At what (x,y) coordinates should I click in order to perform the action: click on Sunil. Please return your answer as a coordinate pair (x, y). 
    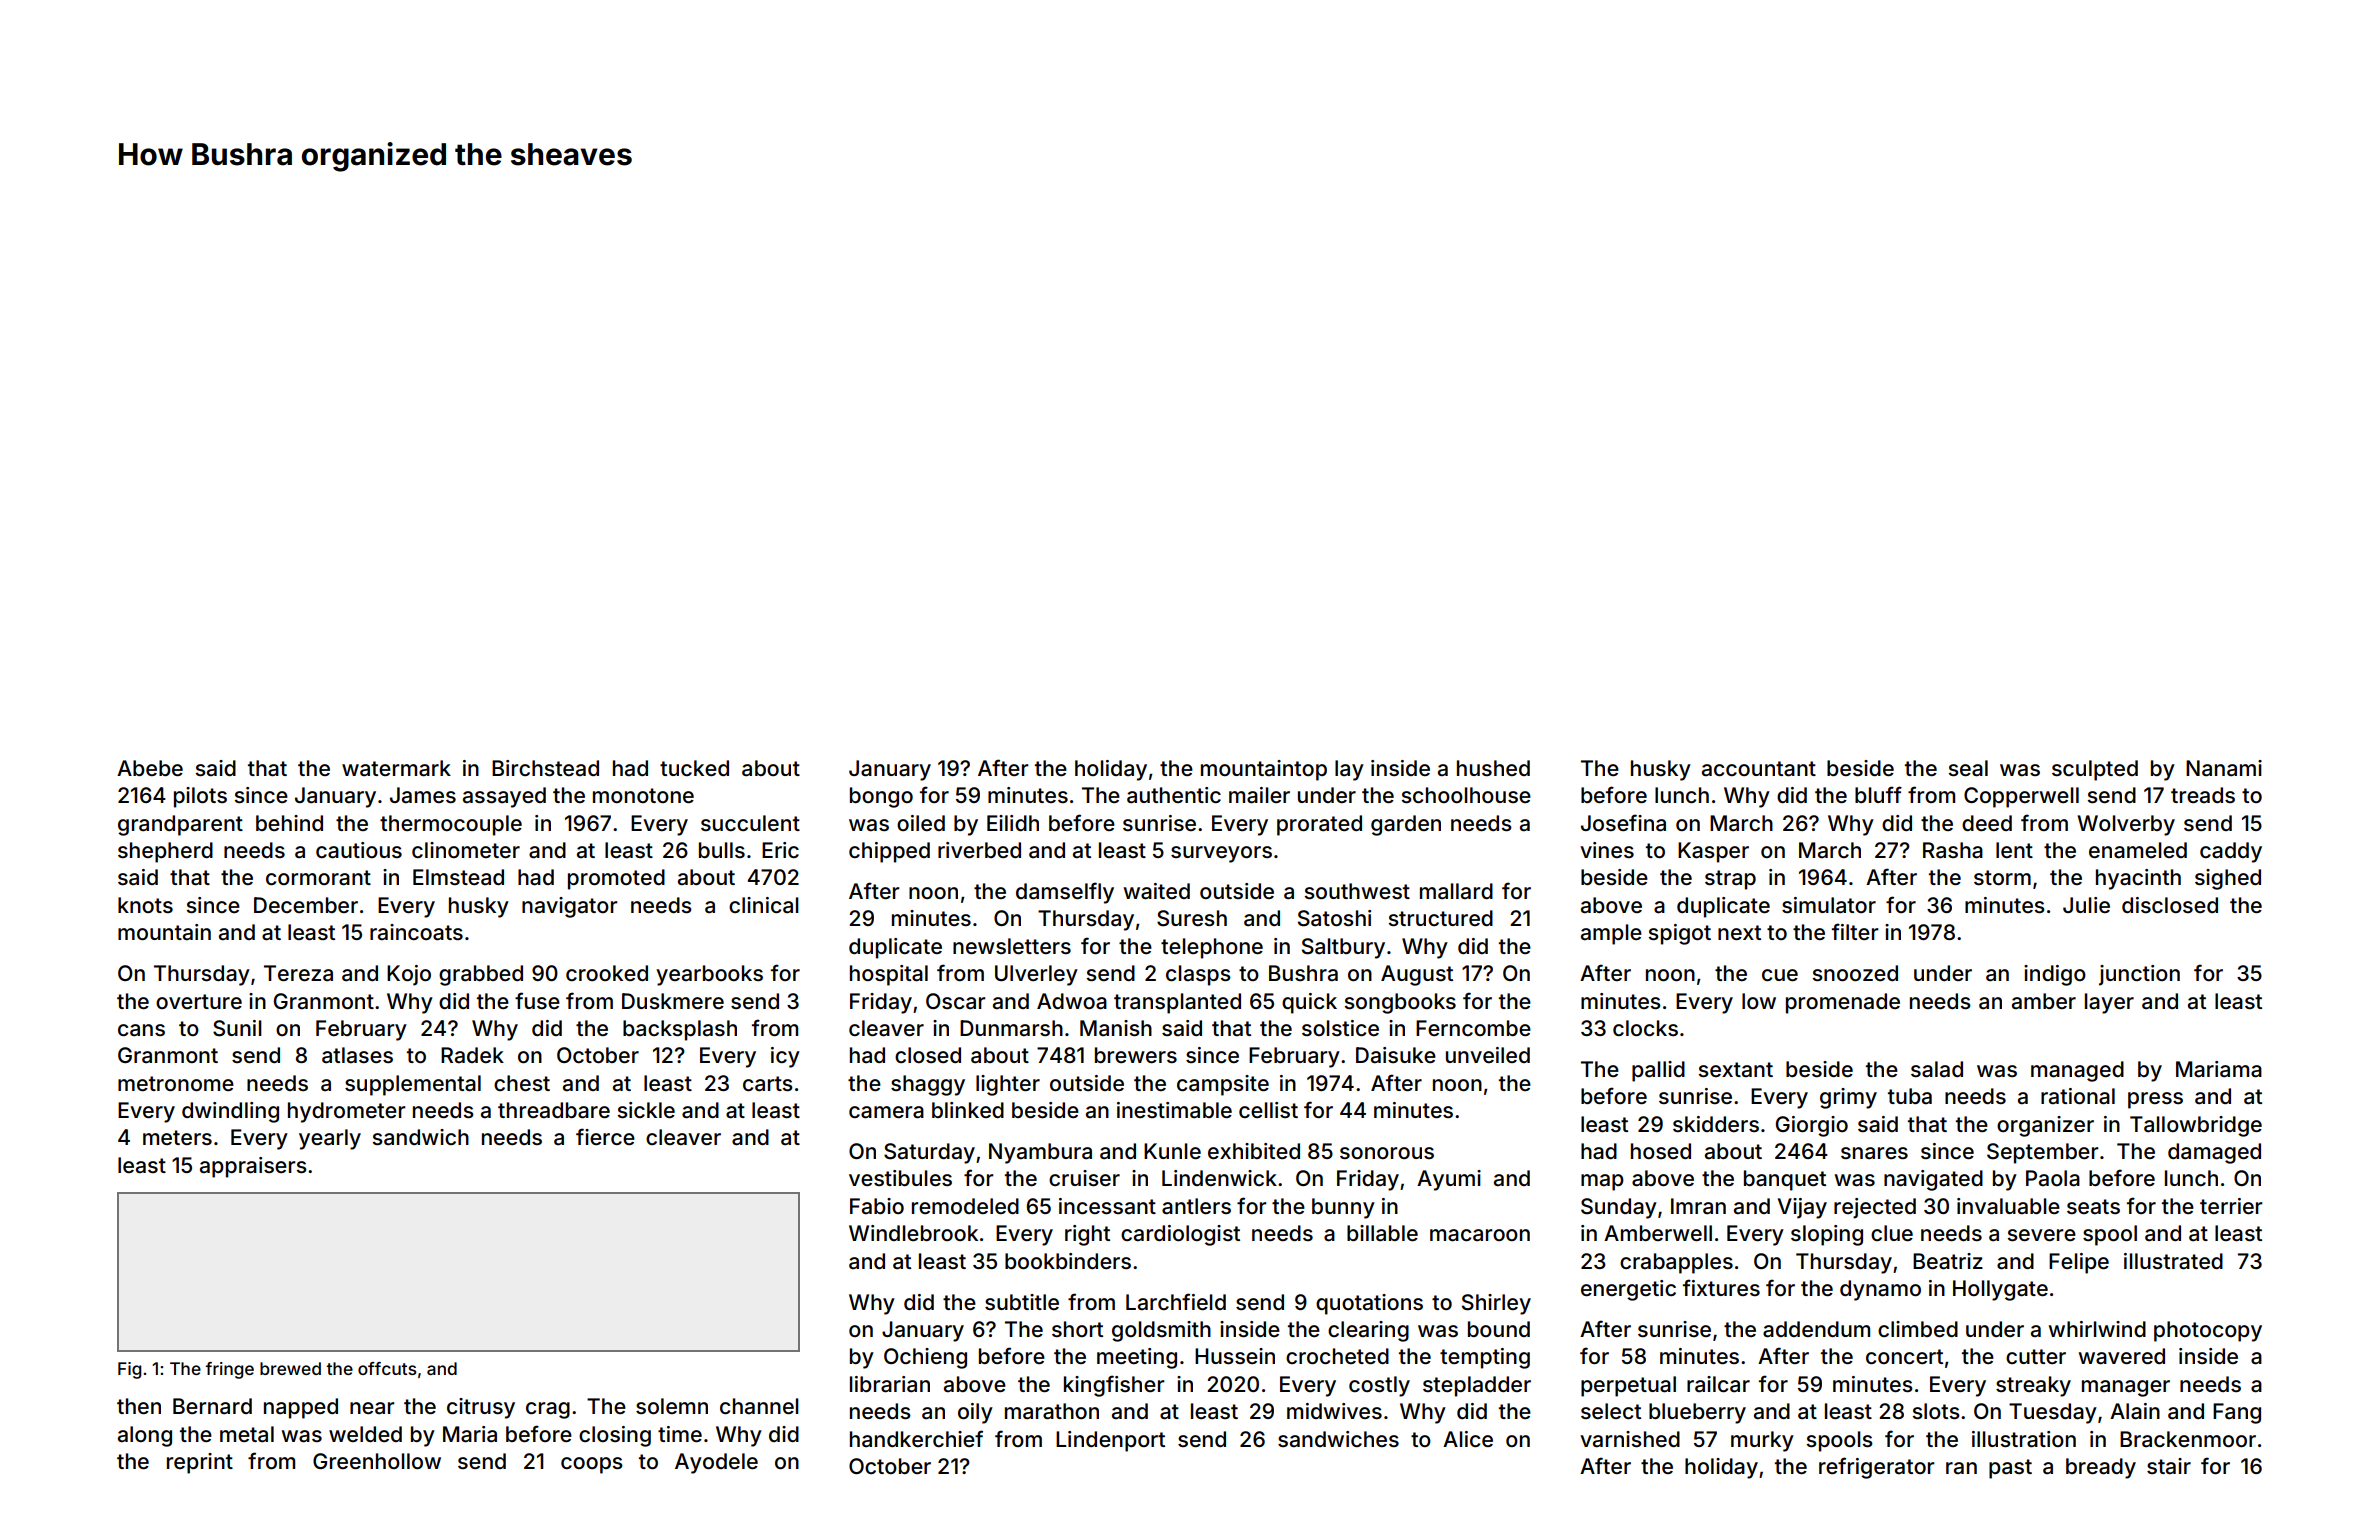
    Looking at the image, I should click on (237, 1028).
